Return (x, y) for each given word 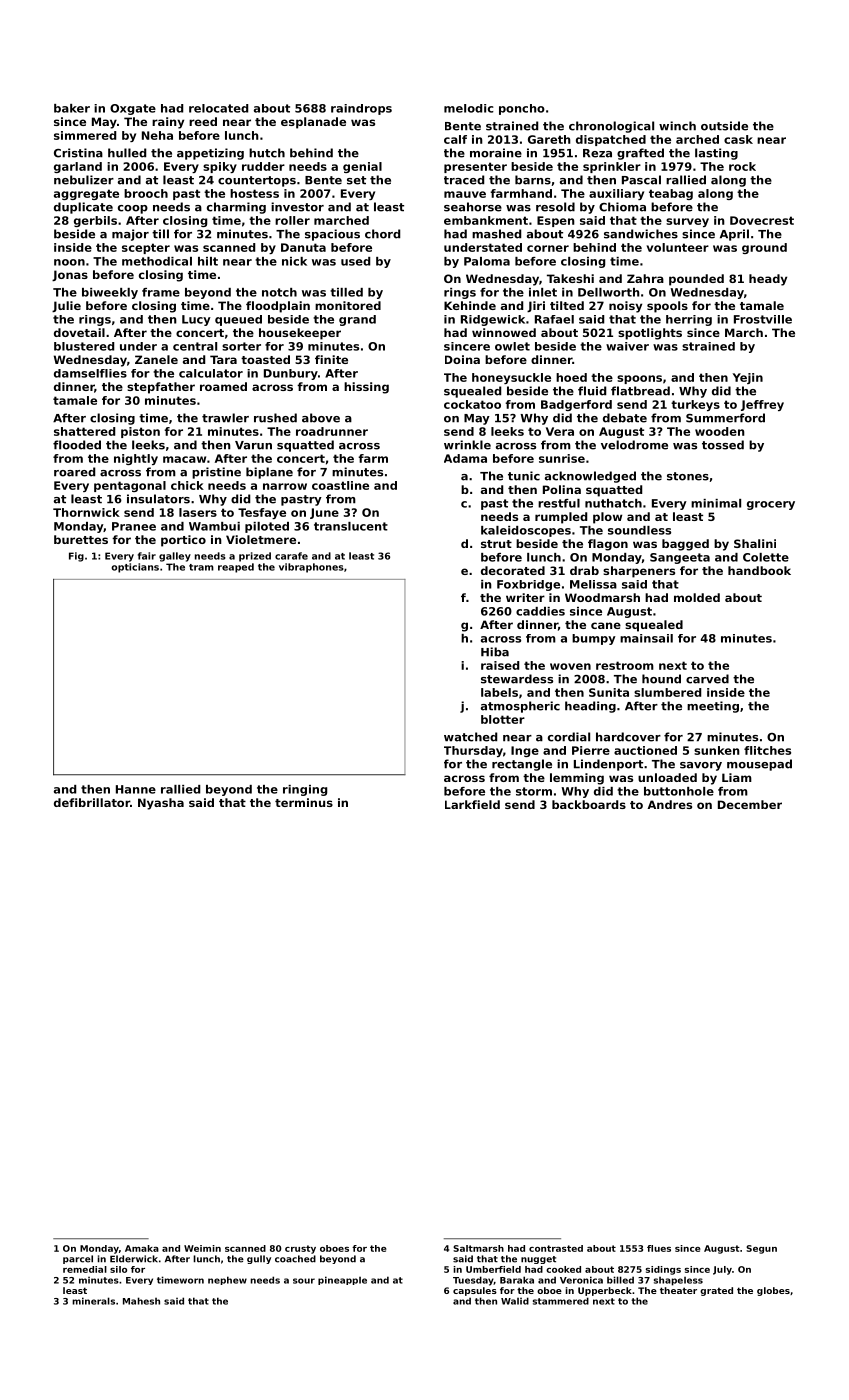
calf (455, 139)
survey (687, 222)
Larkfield (472, 804)
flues (659, 1248)
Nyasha (161, 804)
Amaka (142, 1248)
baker (72, 108)
